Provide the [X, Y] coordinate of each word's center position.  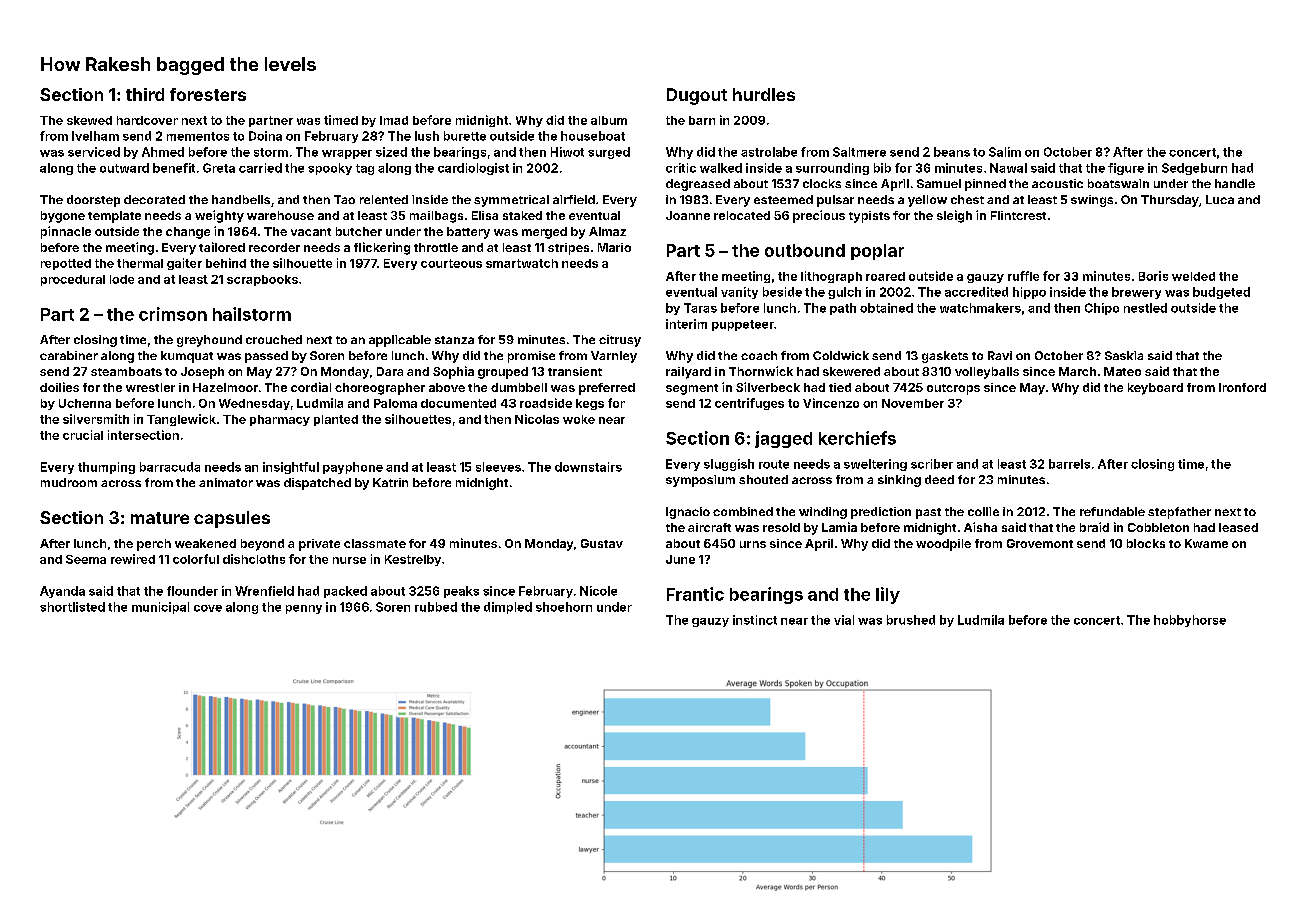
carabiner [69, 355]
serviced [94, 152]
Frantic [695, 594]
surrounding [832, 169]
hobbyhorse [1190, 621]
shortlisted [72, 607]
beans [952, 152]
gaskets [945, 357]
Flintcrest [1018, 215]
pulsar [835, 201]
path [843, 309]
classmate [375, 543]
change [188, 233]
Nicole [598, 591]
